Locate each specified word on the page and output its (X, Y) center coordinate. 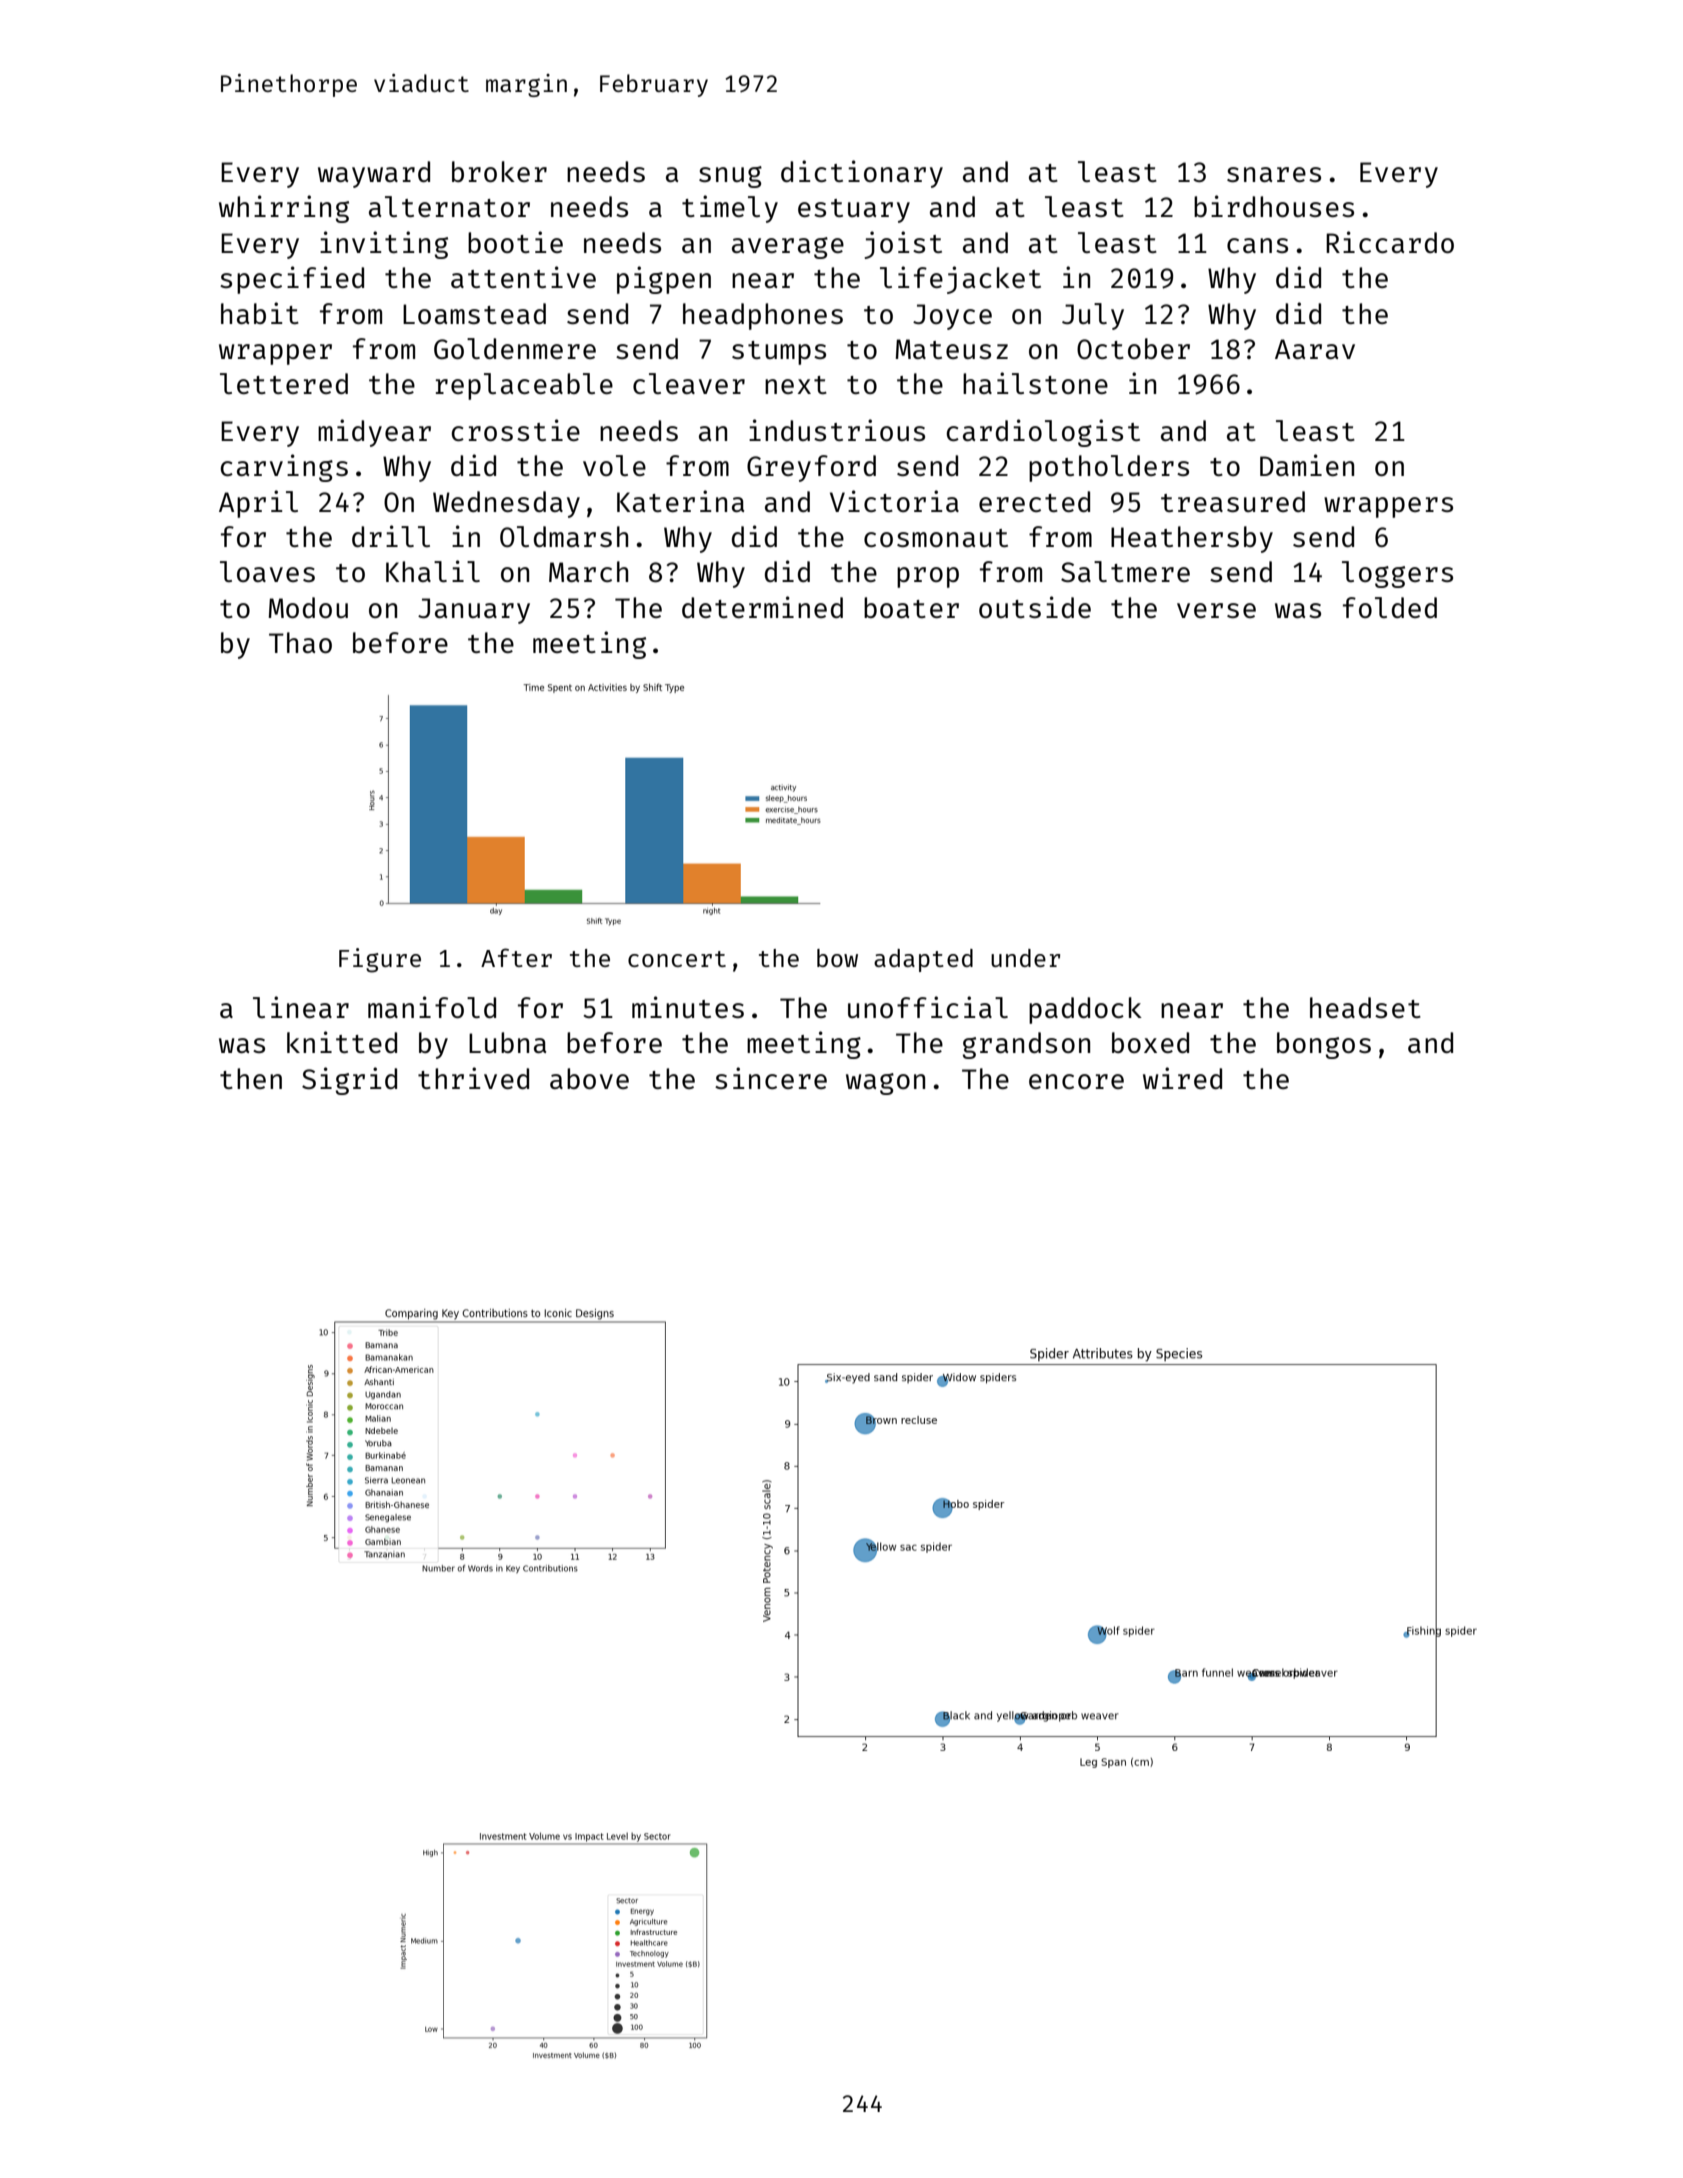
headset (1365, 1007)
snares (1274, 174)
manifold (432, 1007)
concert (677, 959)
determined (762, 607)
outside (1035, 607)
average (788, 248)
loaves (267, 571)
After (516, 957)
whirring (284, 209)
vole (614, 465)
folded (1390, 607)
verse (1216, 610)
